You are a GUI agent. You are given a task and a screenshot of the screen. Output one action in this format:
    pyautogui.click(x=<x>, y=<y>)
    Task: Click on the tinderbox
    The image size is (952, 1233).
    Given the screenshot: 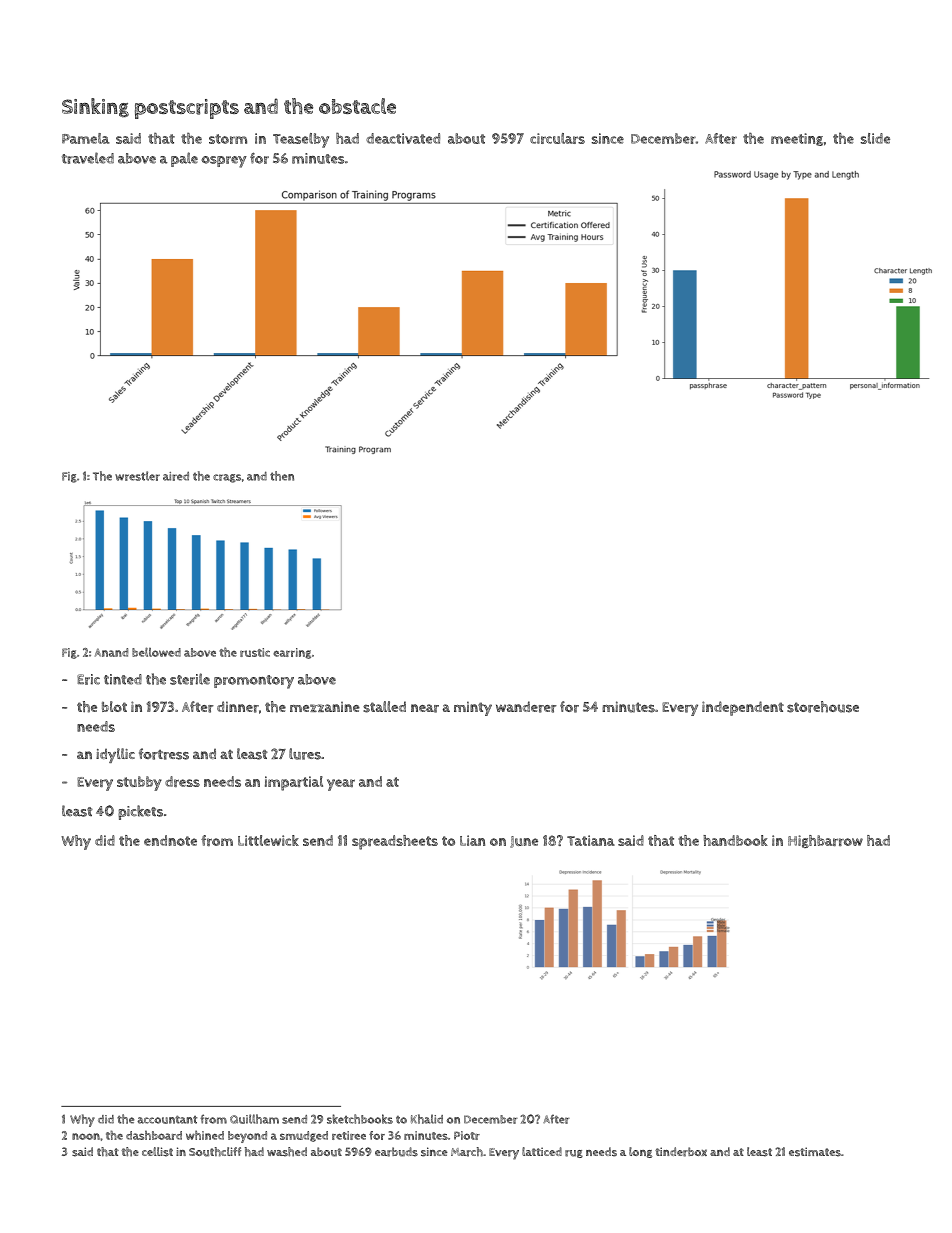 What is the action you would take?
    pyautogui.click(x=681, y=1152)
